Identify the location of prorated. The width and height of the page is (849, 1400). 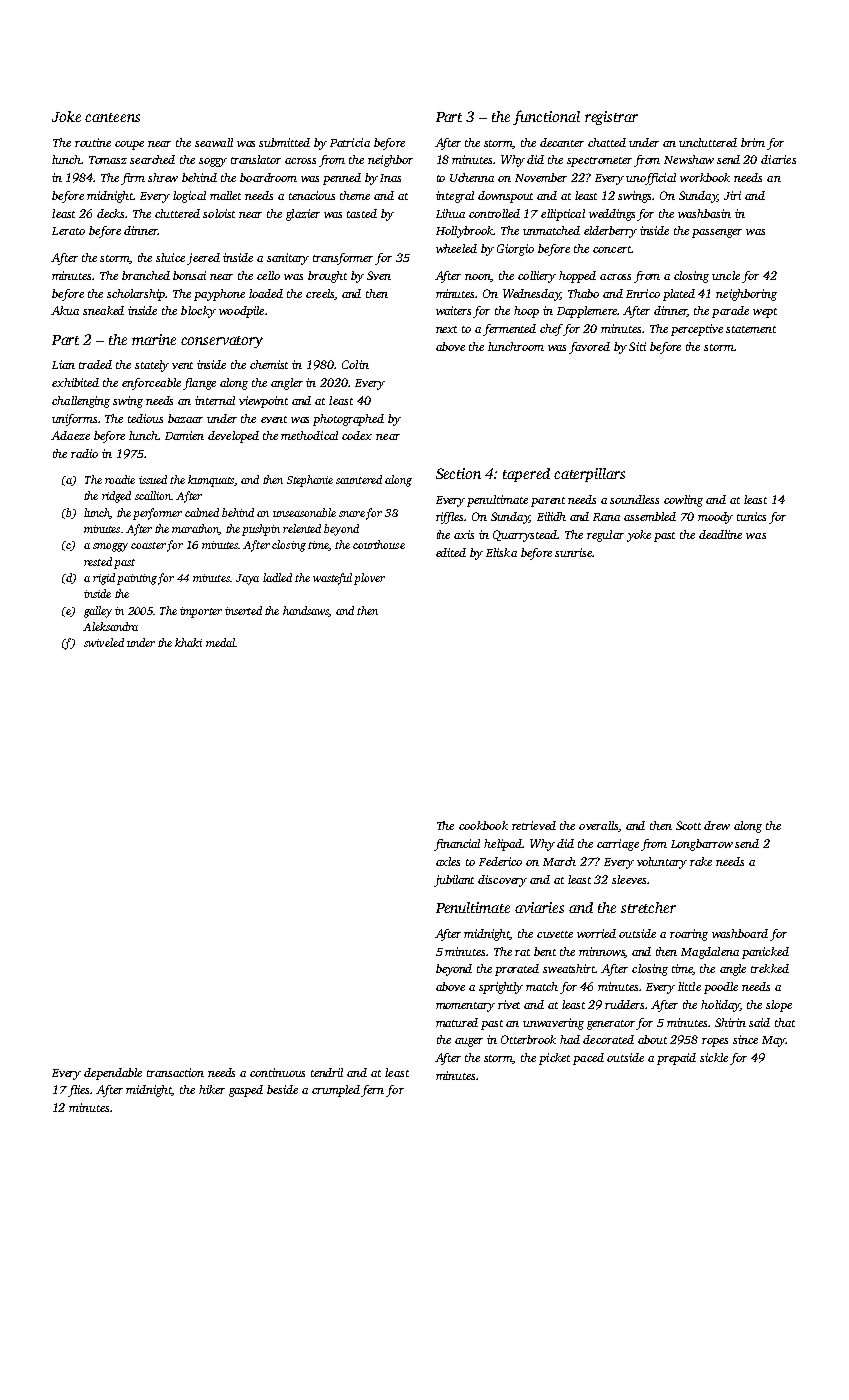
(517, 970).
